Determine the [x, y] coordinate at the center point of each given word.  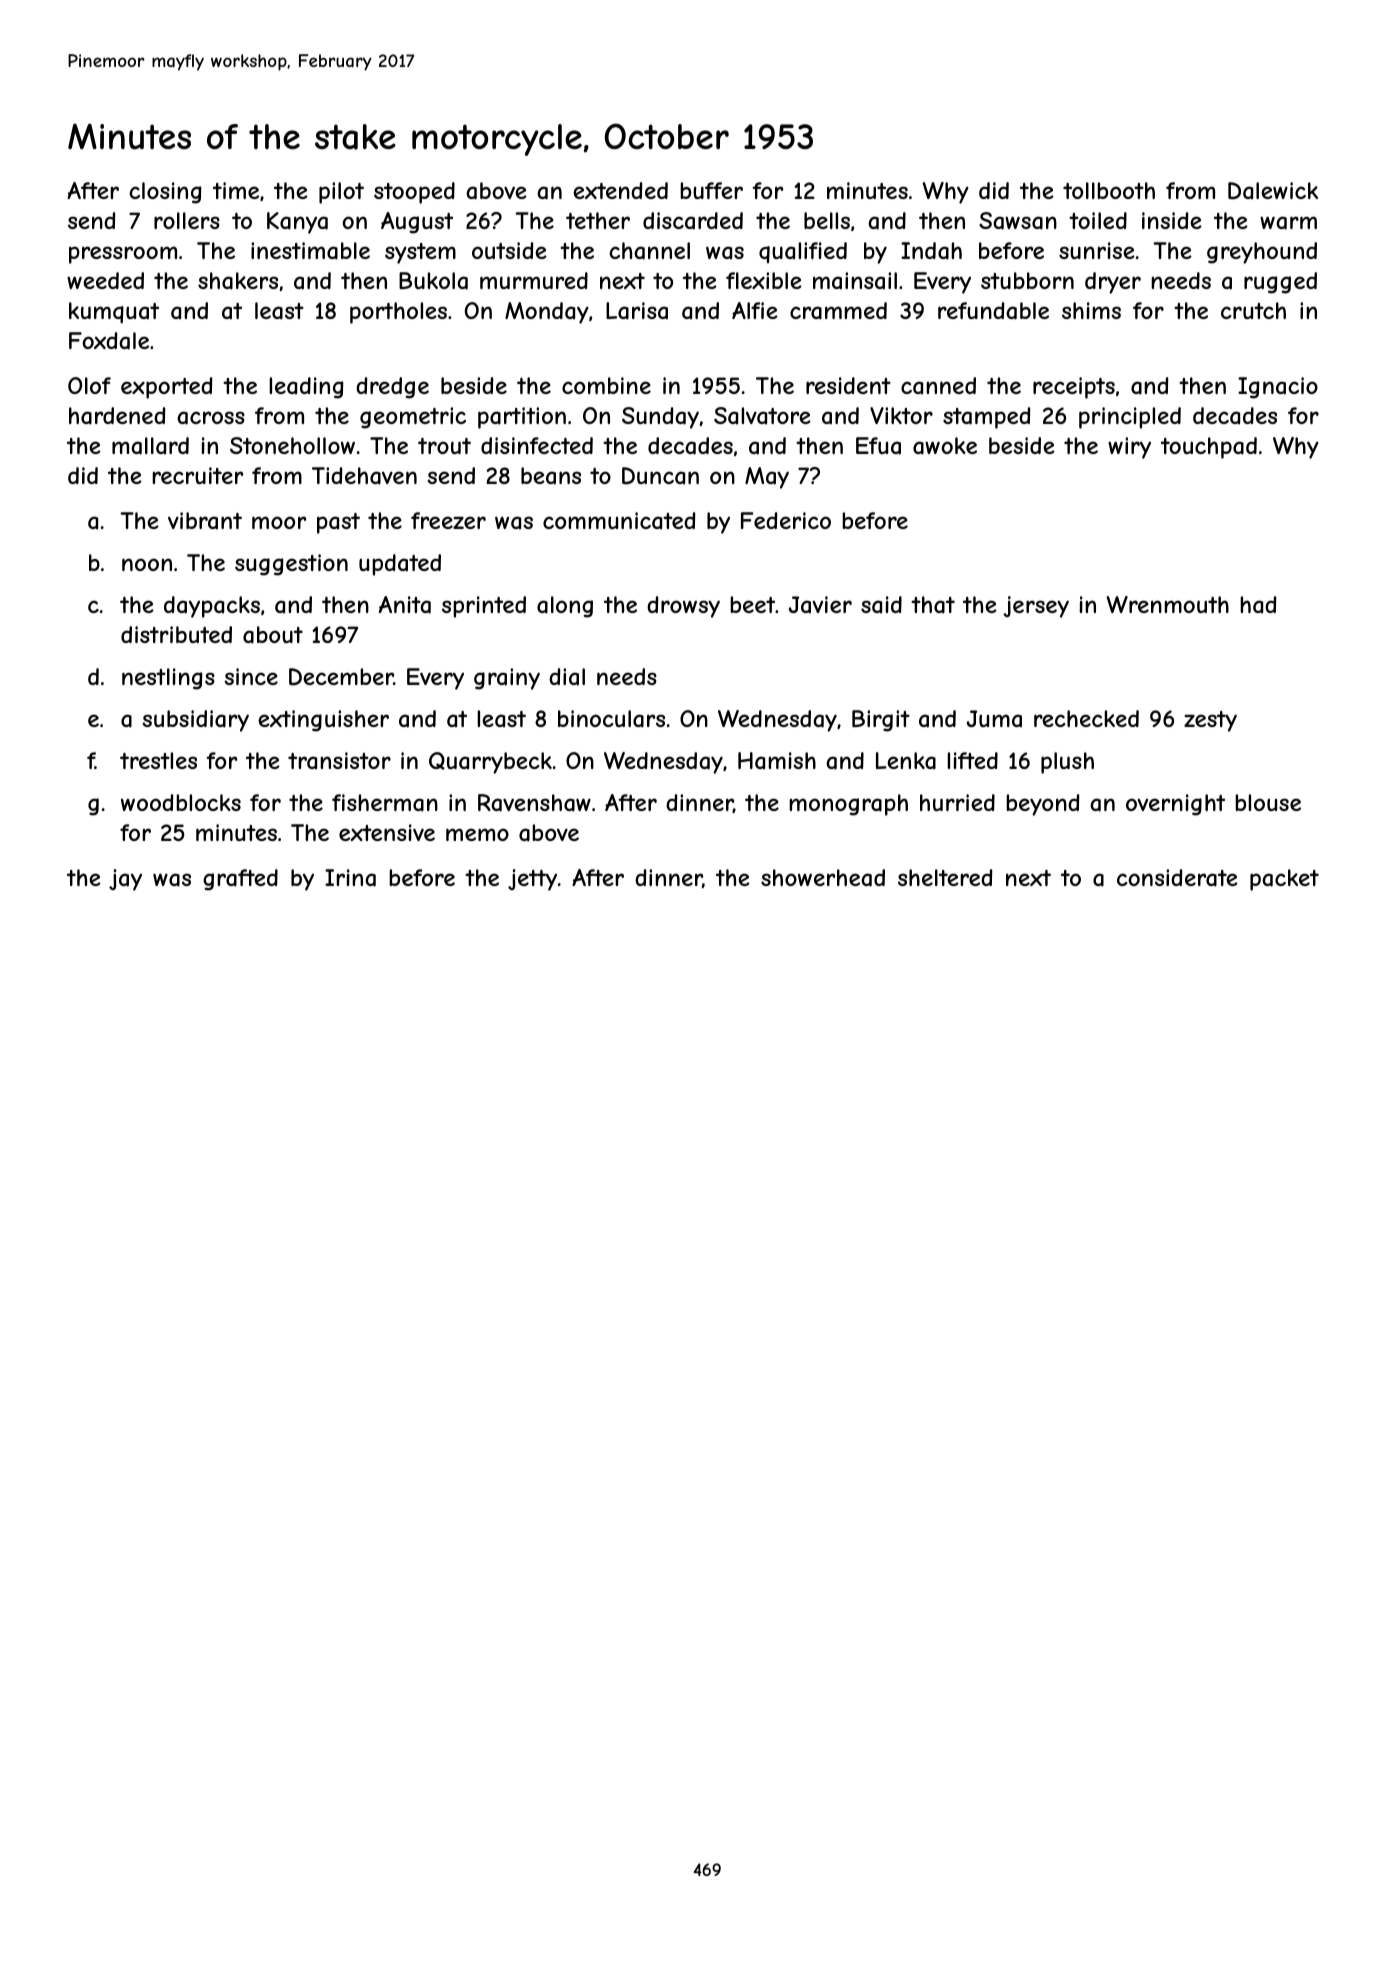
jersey [1036, 607]
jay [125, 880]
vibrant [205, 521]
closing [165, 193]
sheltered [945, 877]
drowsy [683, 607]
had [1258, 605]
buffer [711, 190]
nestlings [168, 679]
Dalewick [1273, 191]
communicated [619, 521]
